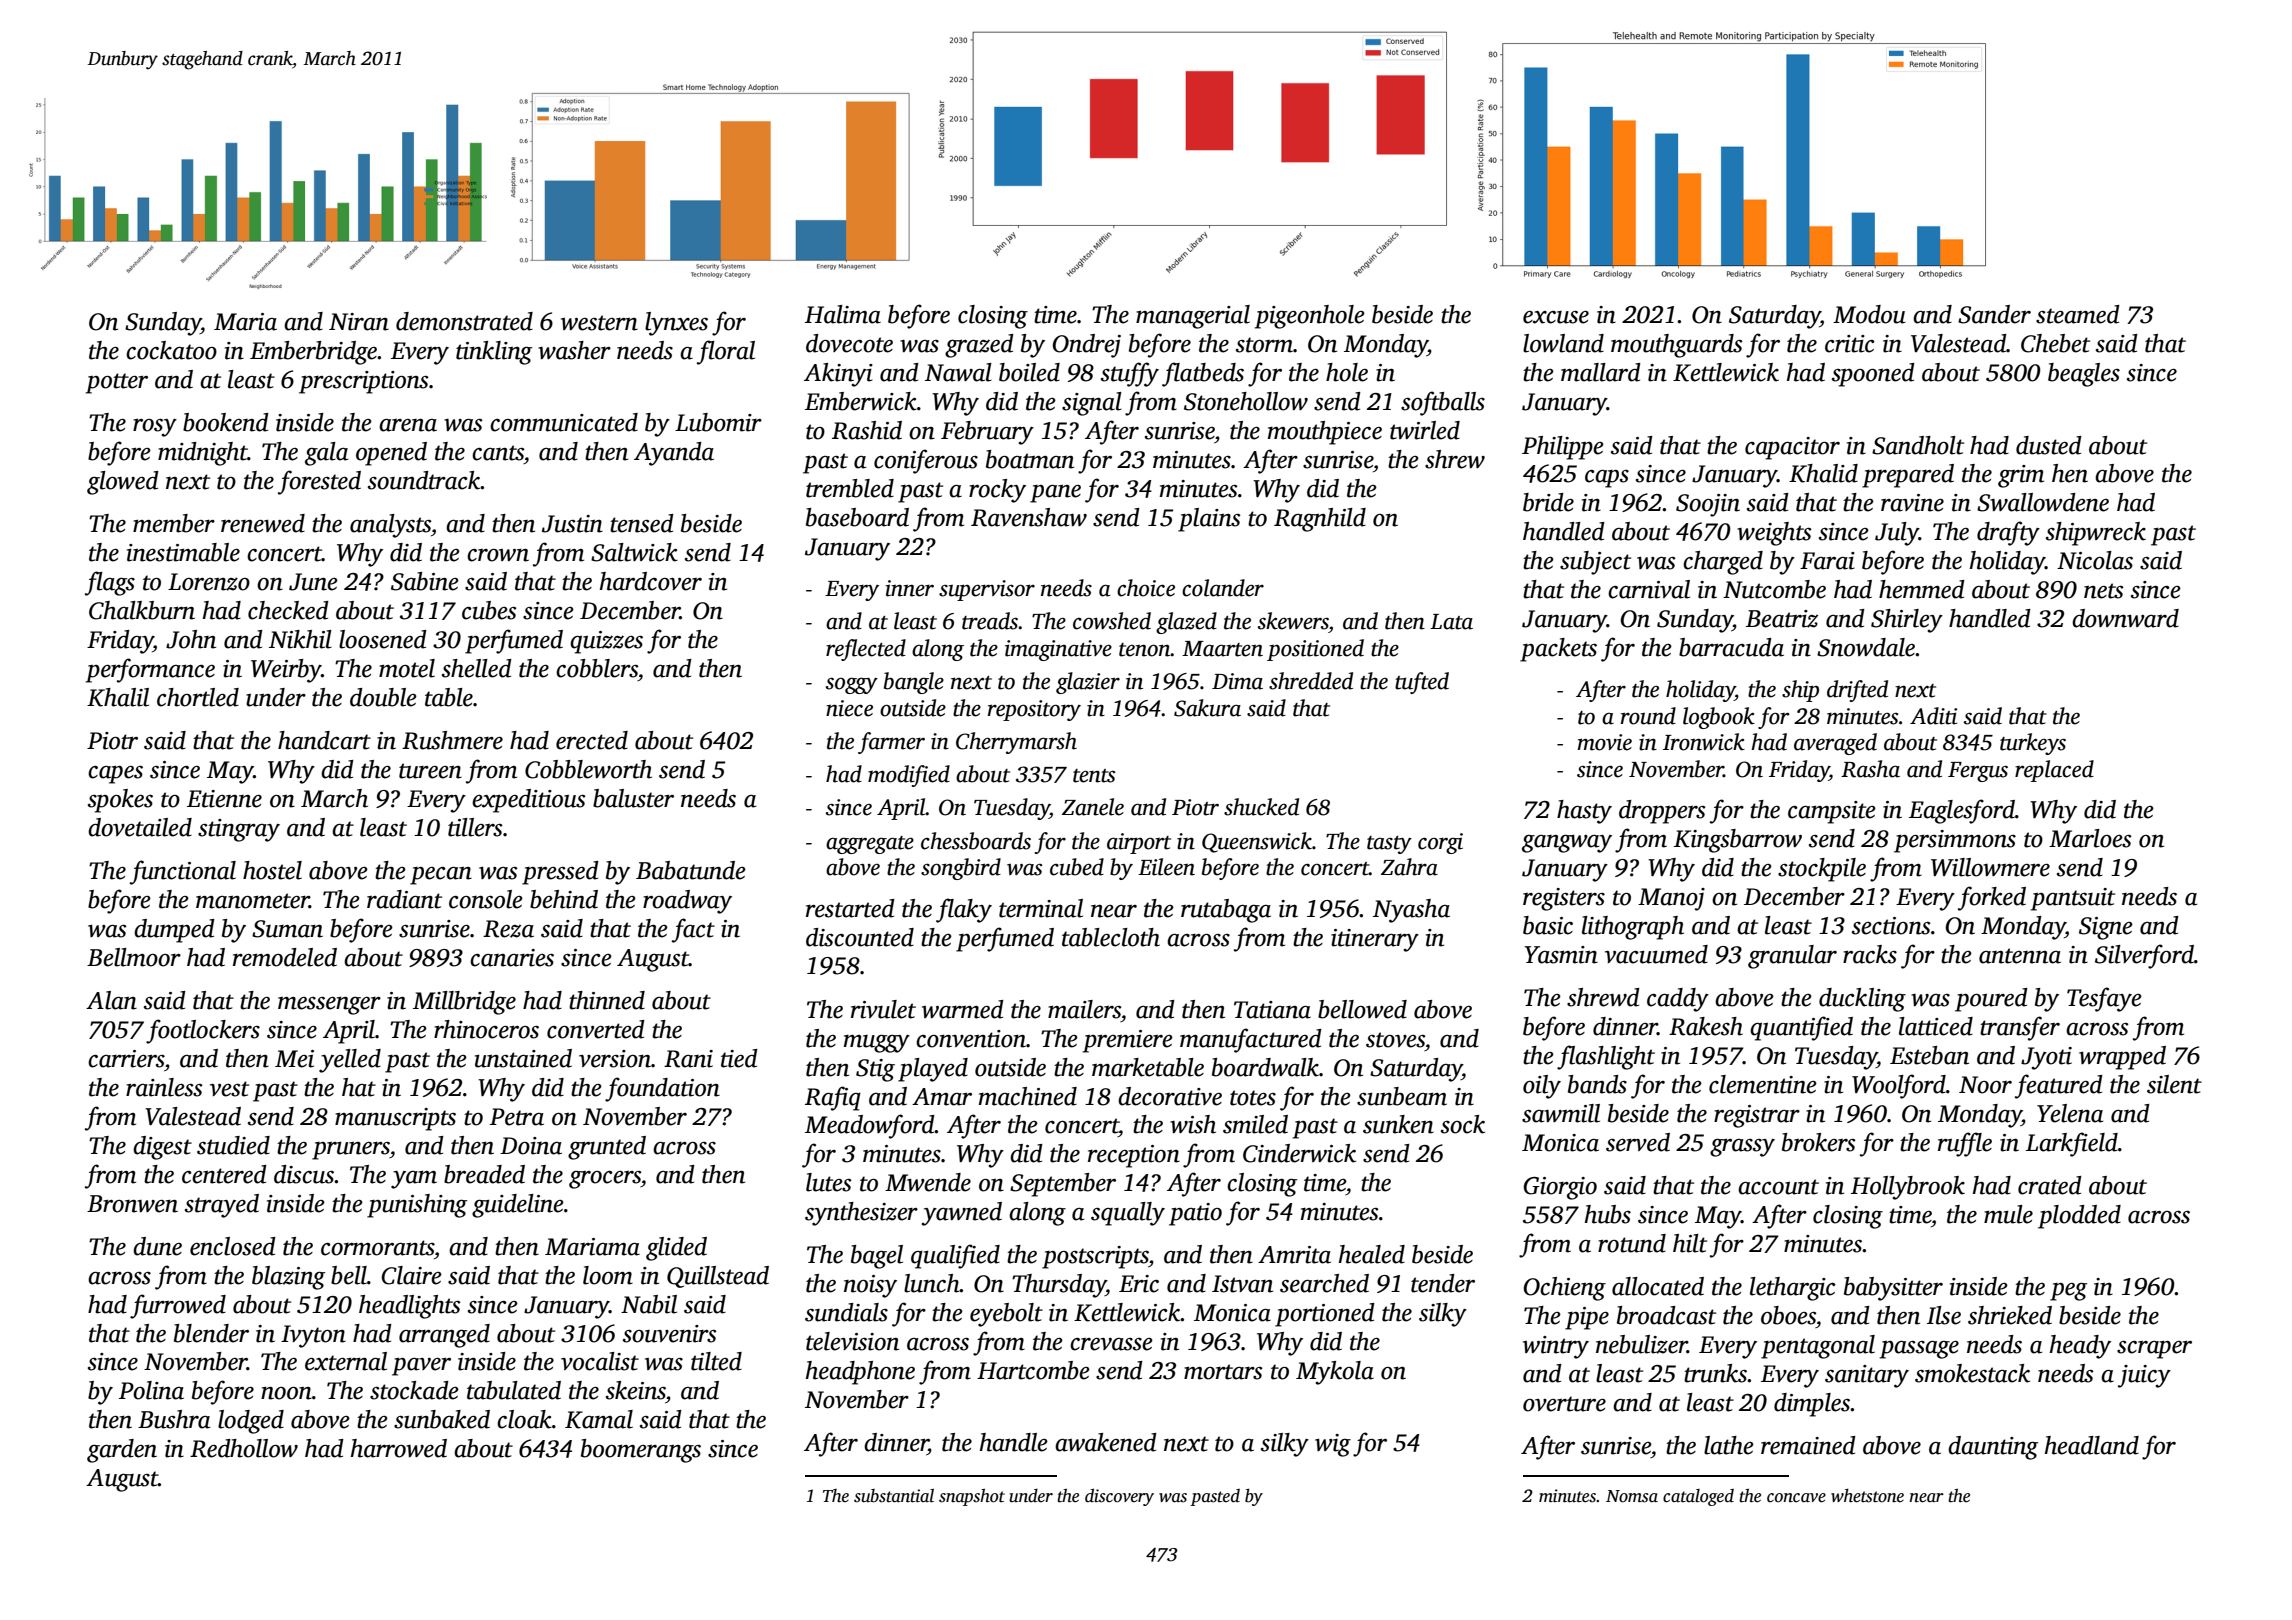  Describe the element at coordinates (1261, 807) in the page. I see `shucked` at that location.
